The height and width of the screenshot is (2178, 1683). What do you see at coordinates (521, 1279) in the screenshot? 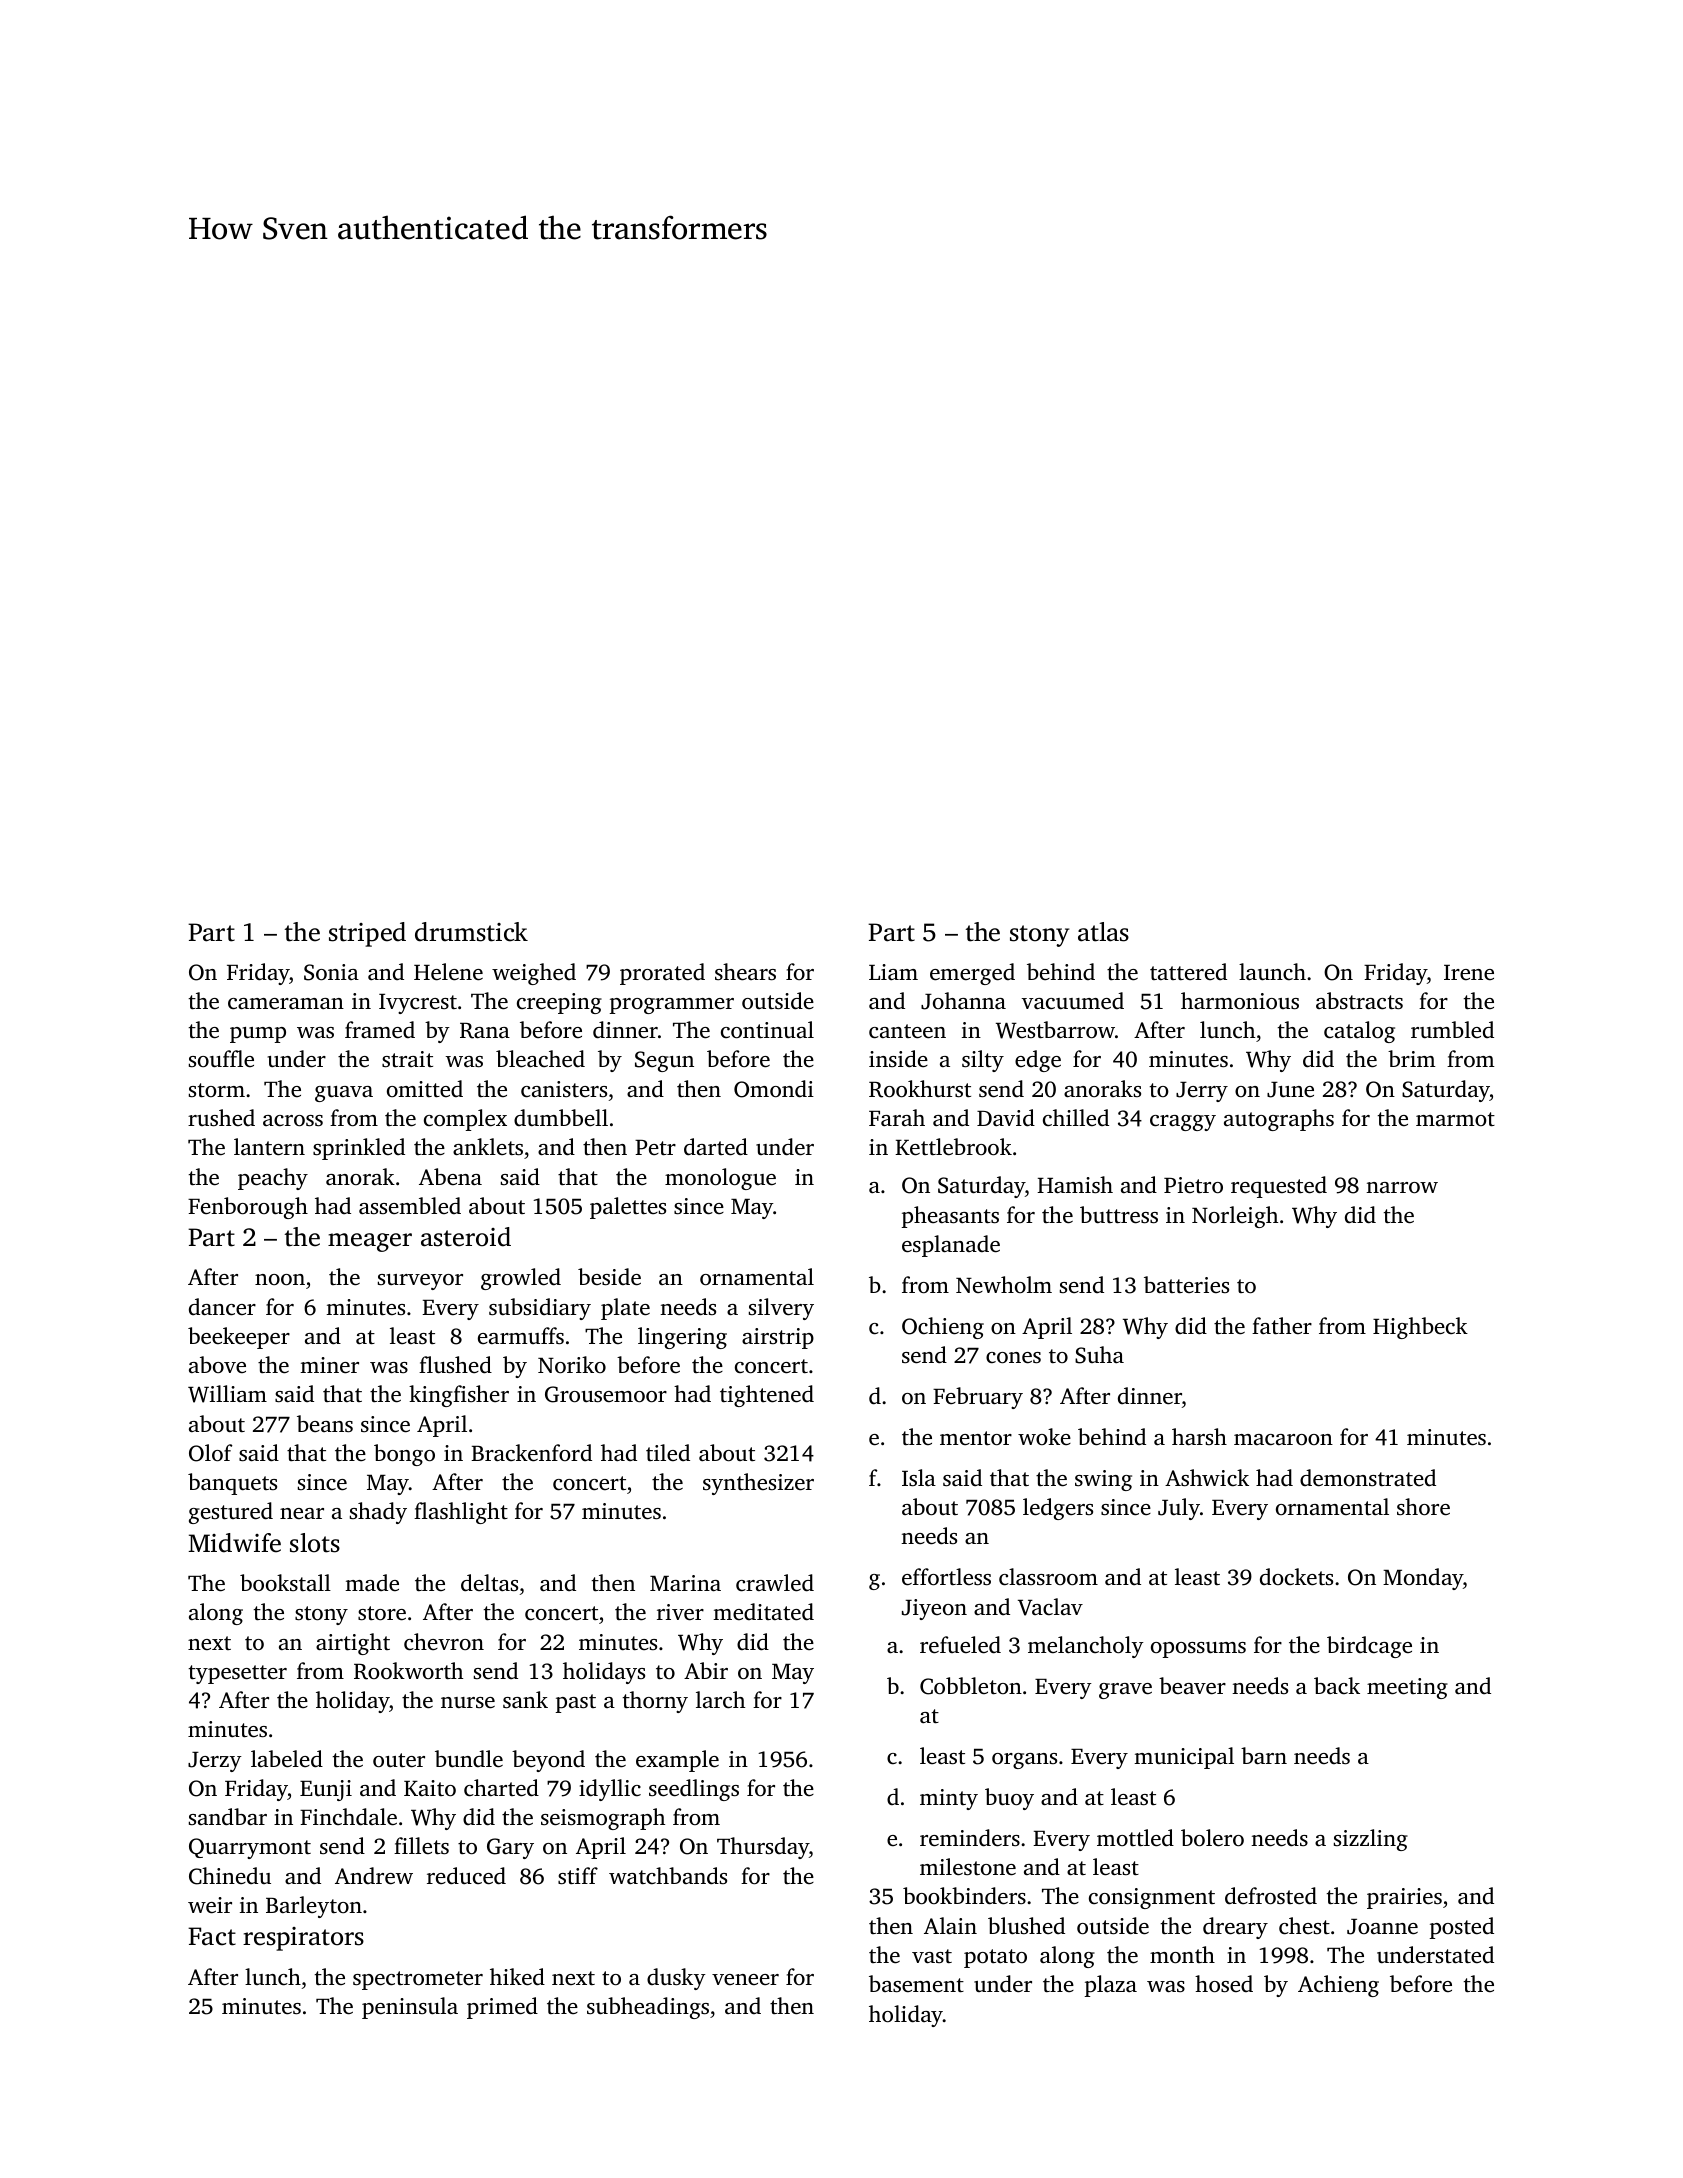
I see `growled` at bounding box center [521, 1279].
